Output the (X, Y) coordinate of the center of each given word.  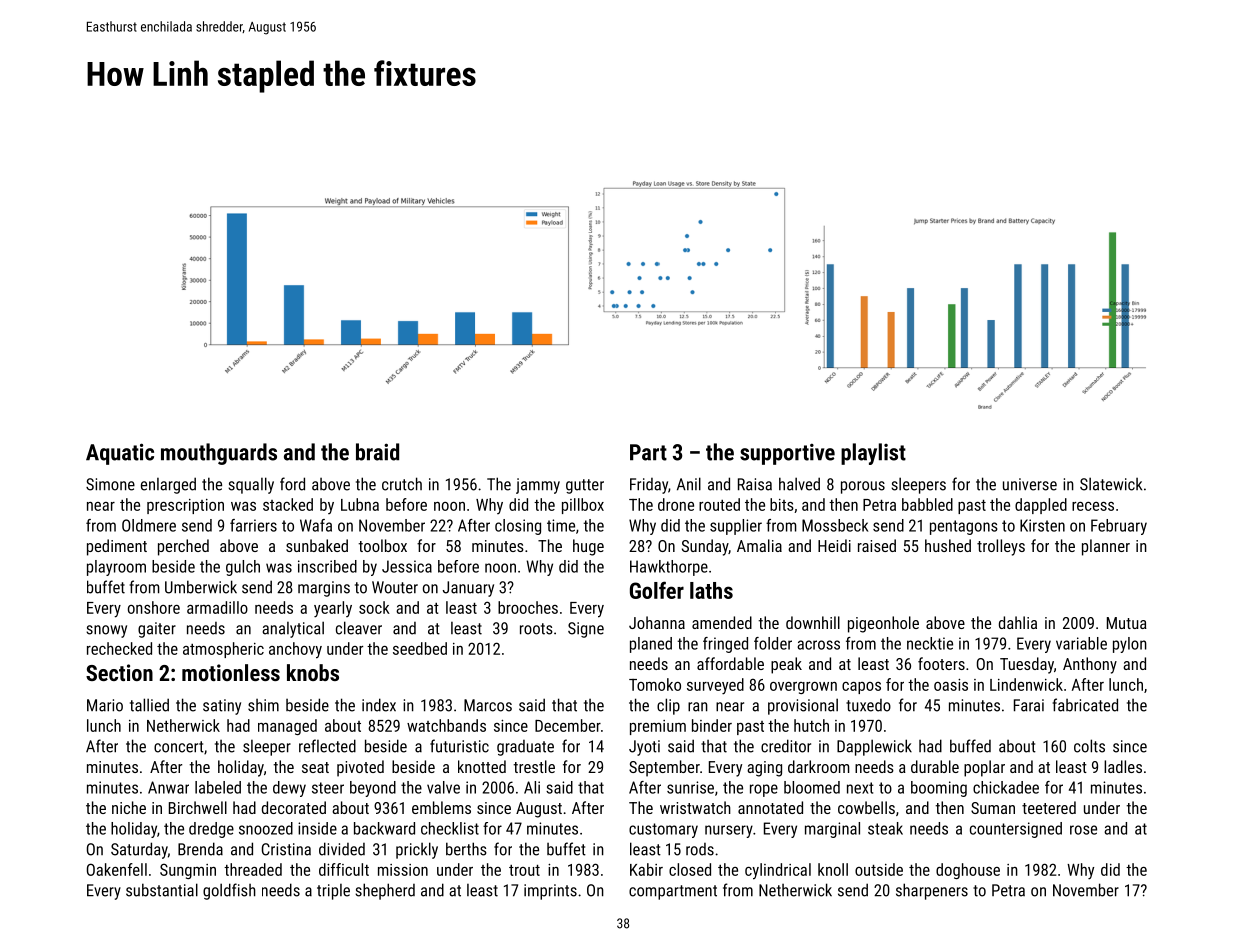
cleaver (359, 628)
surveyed (715, 686)
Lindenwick (1026, 684)
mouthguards (219, 454)
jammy (538, 486)
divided (342, 849)
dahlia (1018, 622)
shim (263, 705)
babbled (927, 504)
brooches (528, 607)
